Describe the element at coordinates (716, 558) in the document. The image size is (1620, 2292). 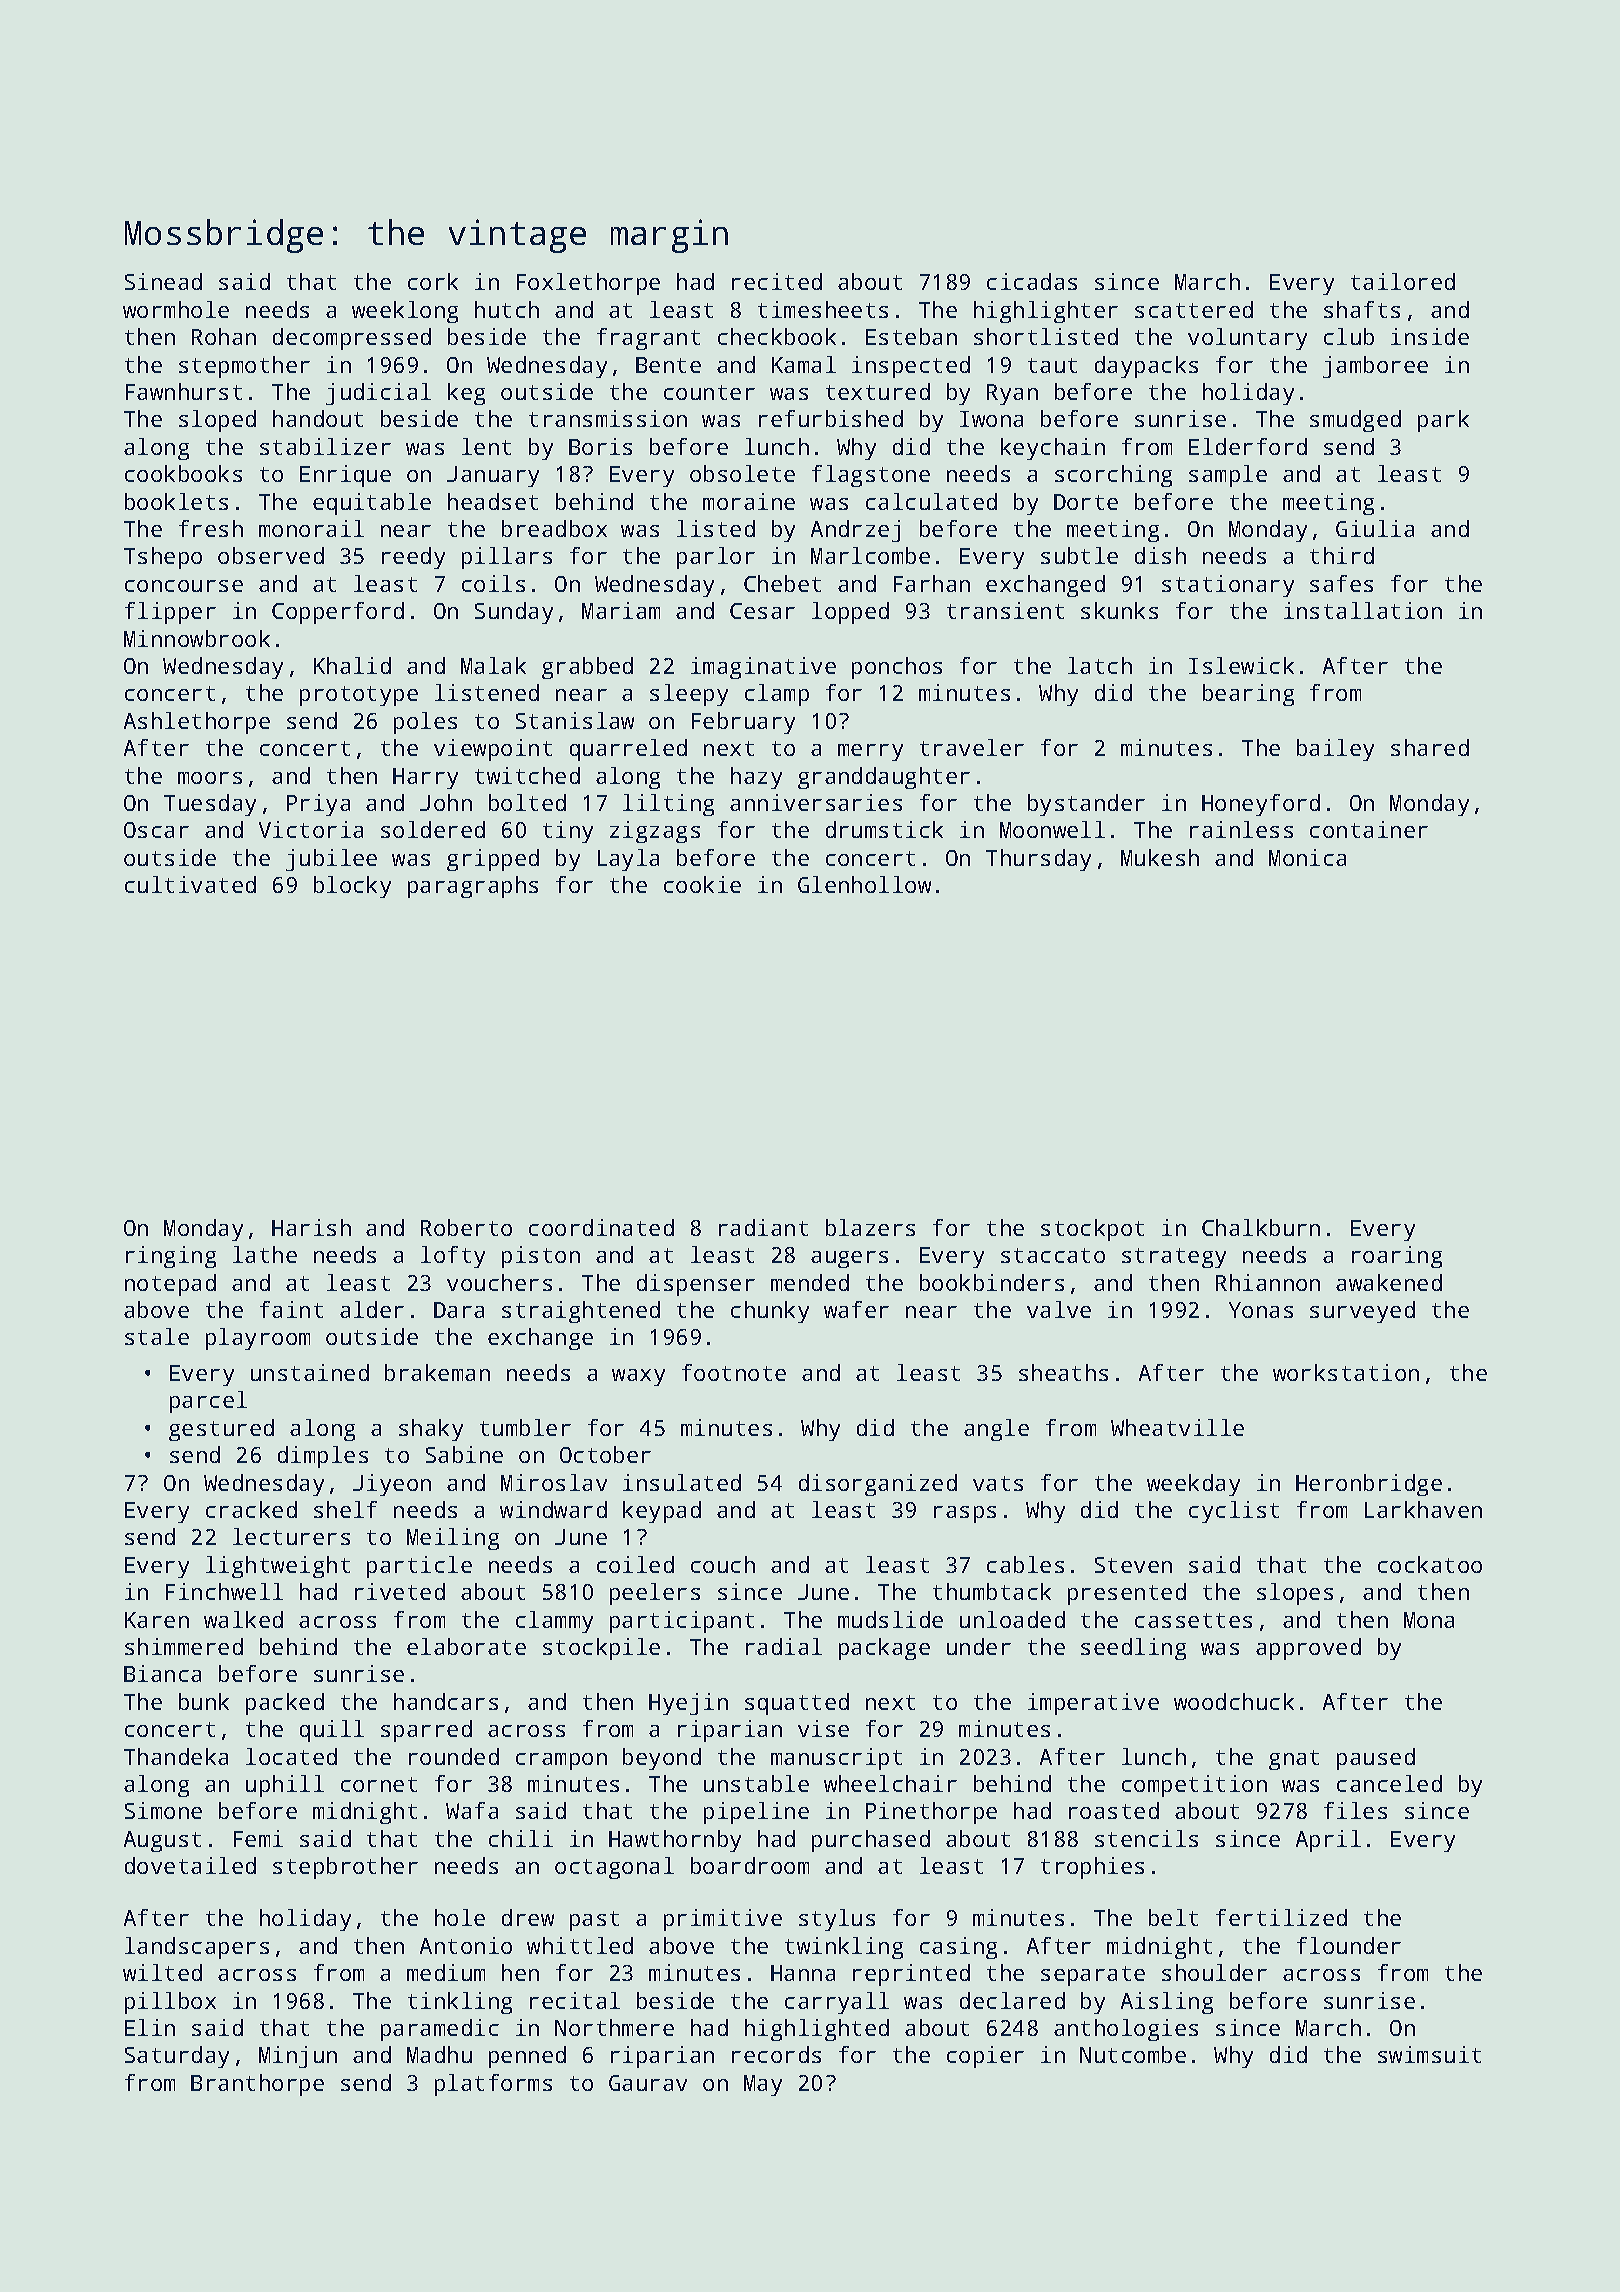
I see `parlor` at that location.
